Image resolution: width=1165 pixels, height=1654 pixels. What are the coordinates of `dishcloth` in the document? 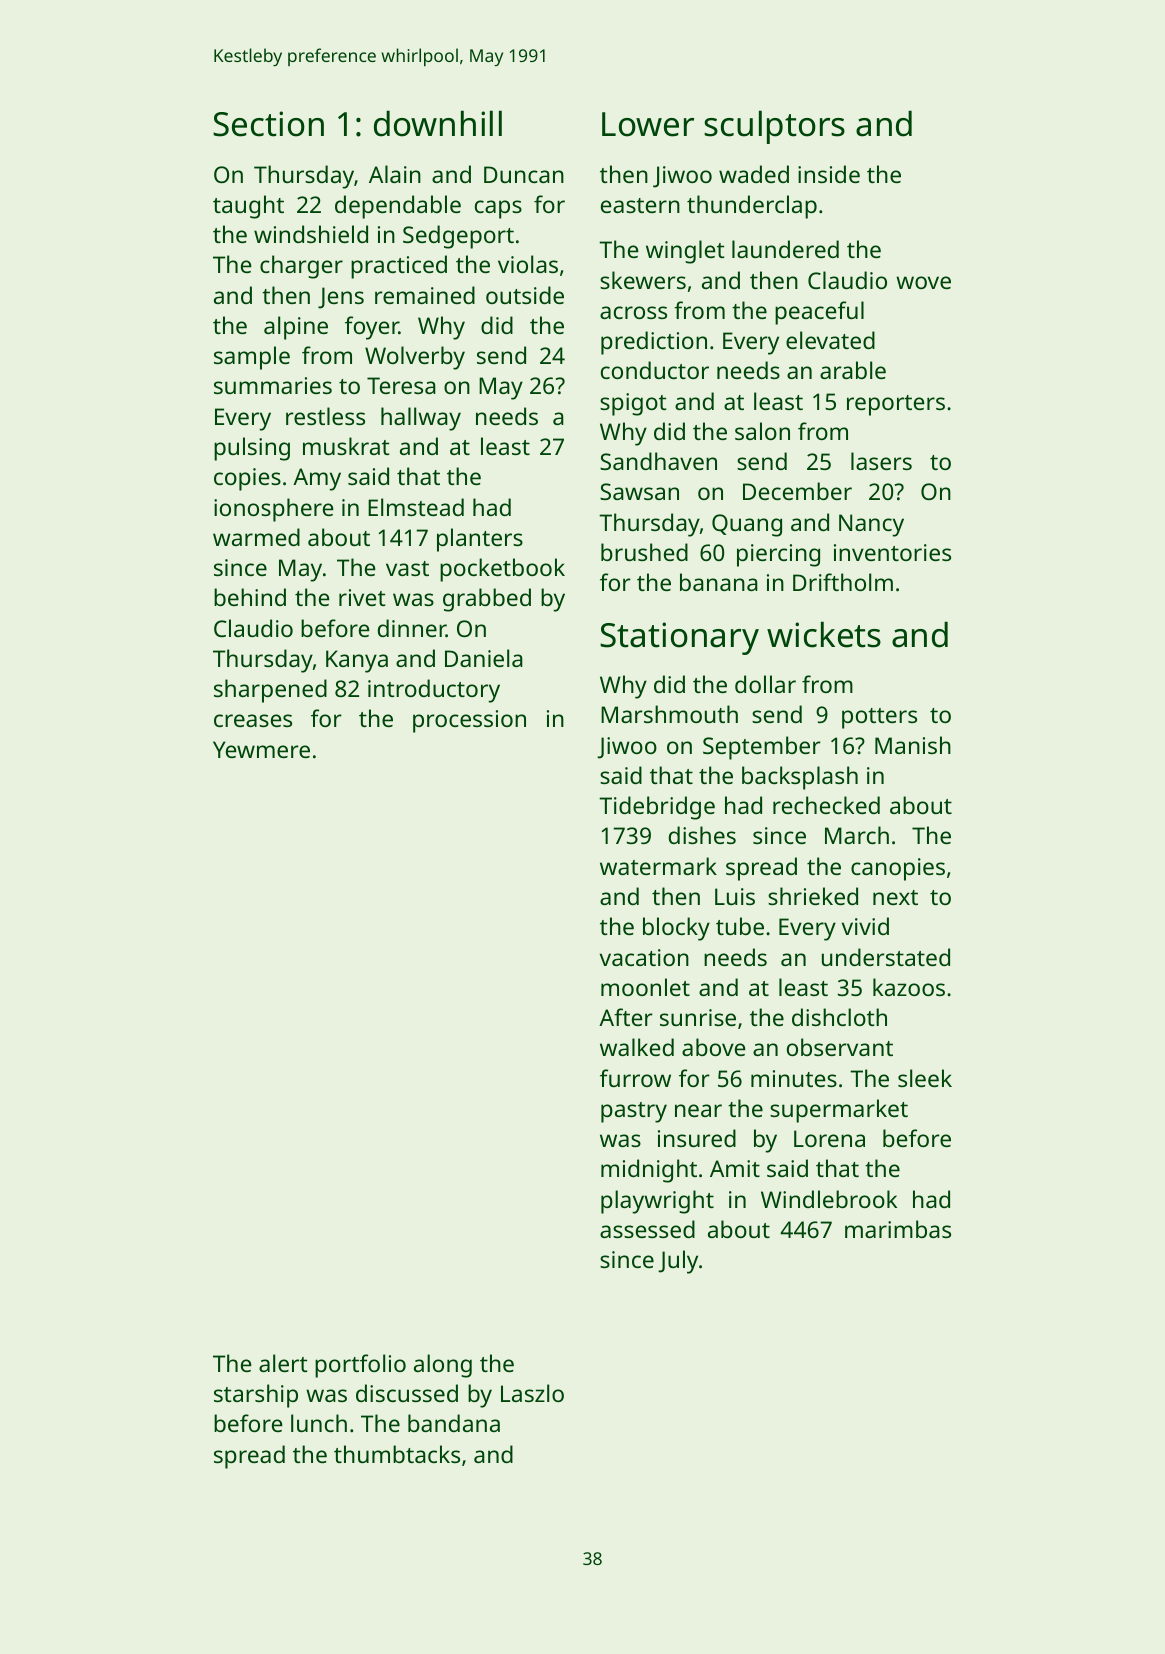 It's located at (839, 1017).
